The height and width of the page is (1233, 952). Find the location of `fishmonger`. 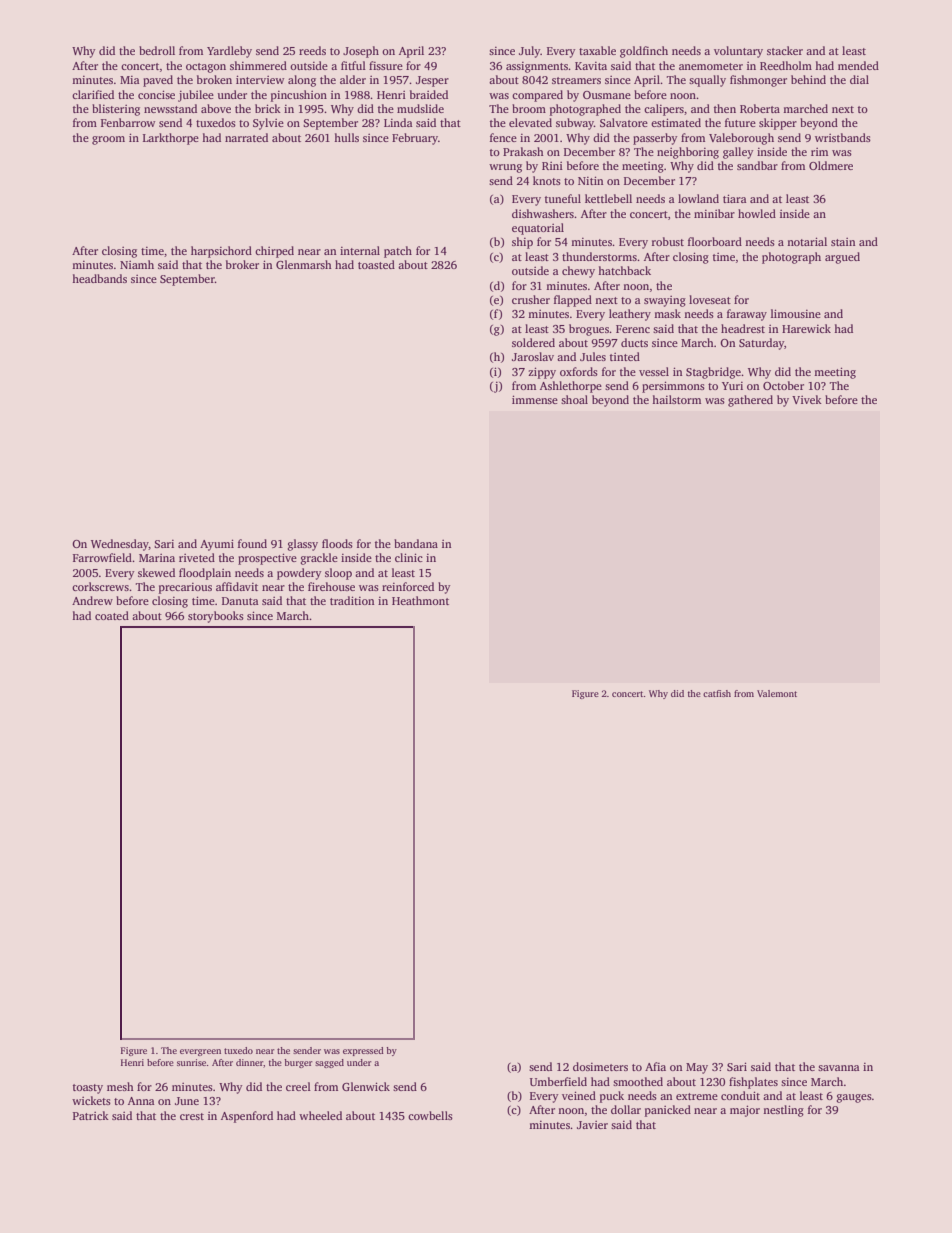

fishmonger is located at coordinates (758, 81).
